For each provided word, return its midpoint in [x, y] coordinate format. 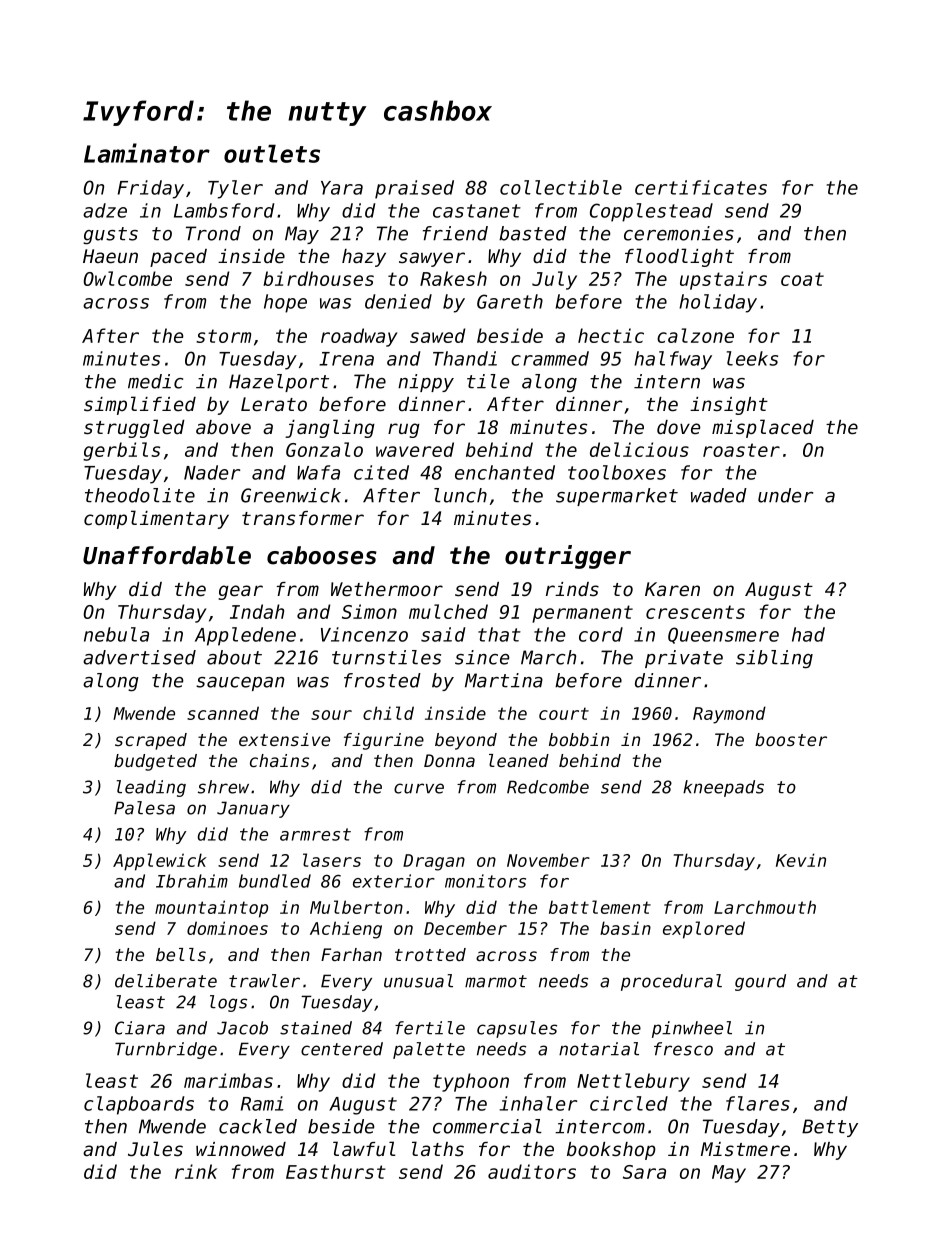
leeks [752, 358]
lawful [364, 1148]
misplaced [763, 428]
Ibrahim [192, 881]
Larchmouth [765, 907]
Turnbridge [166, 1050]
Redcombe [548, 787]
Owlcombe [128, 278]
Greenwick [291, 495]
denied [398, 301]
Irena [346, 359]
